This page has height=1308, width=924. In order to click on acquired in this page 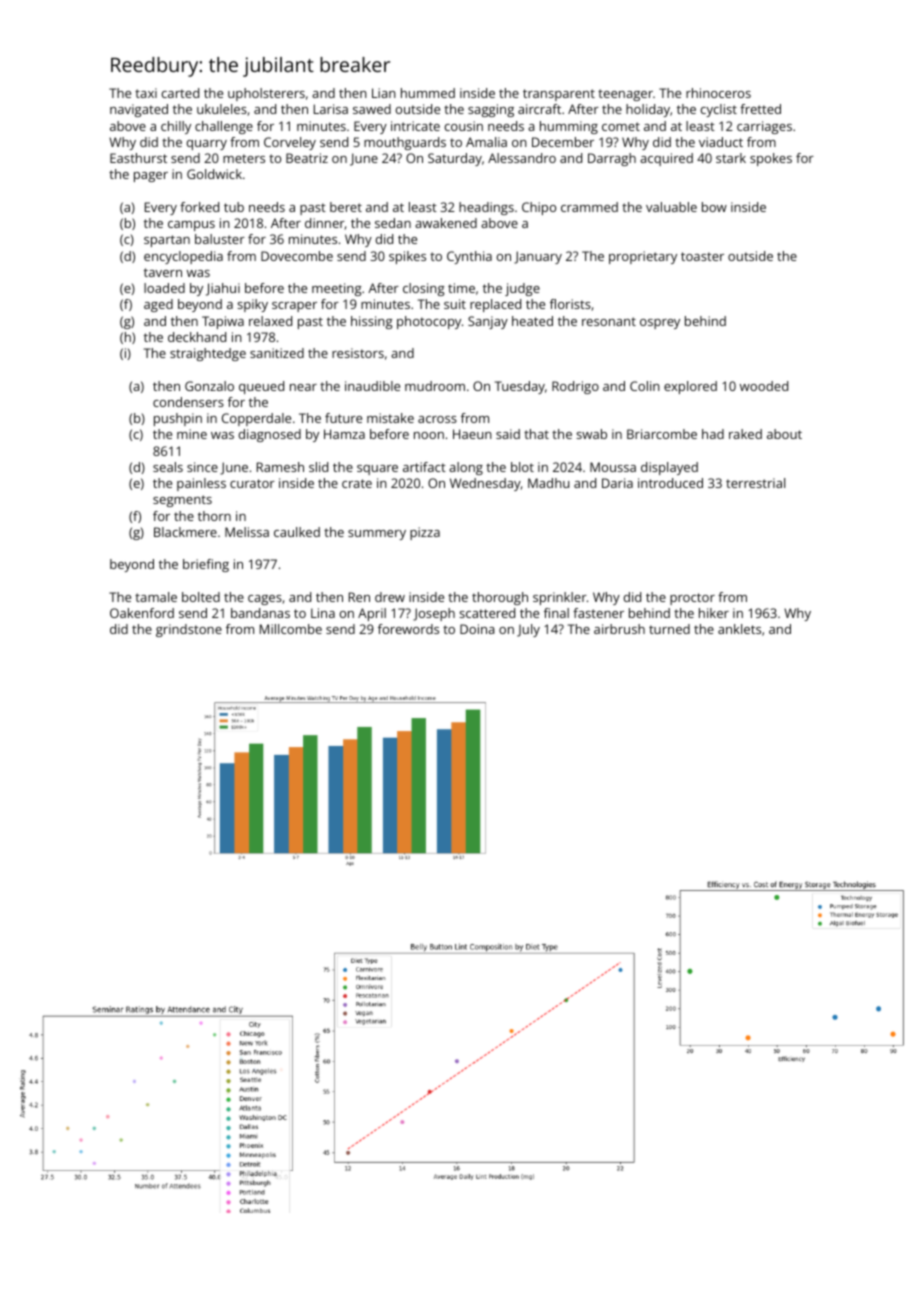, I will do `click(666, 159)`.
